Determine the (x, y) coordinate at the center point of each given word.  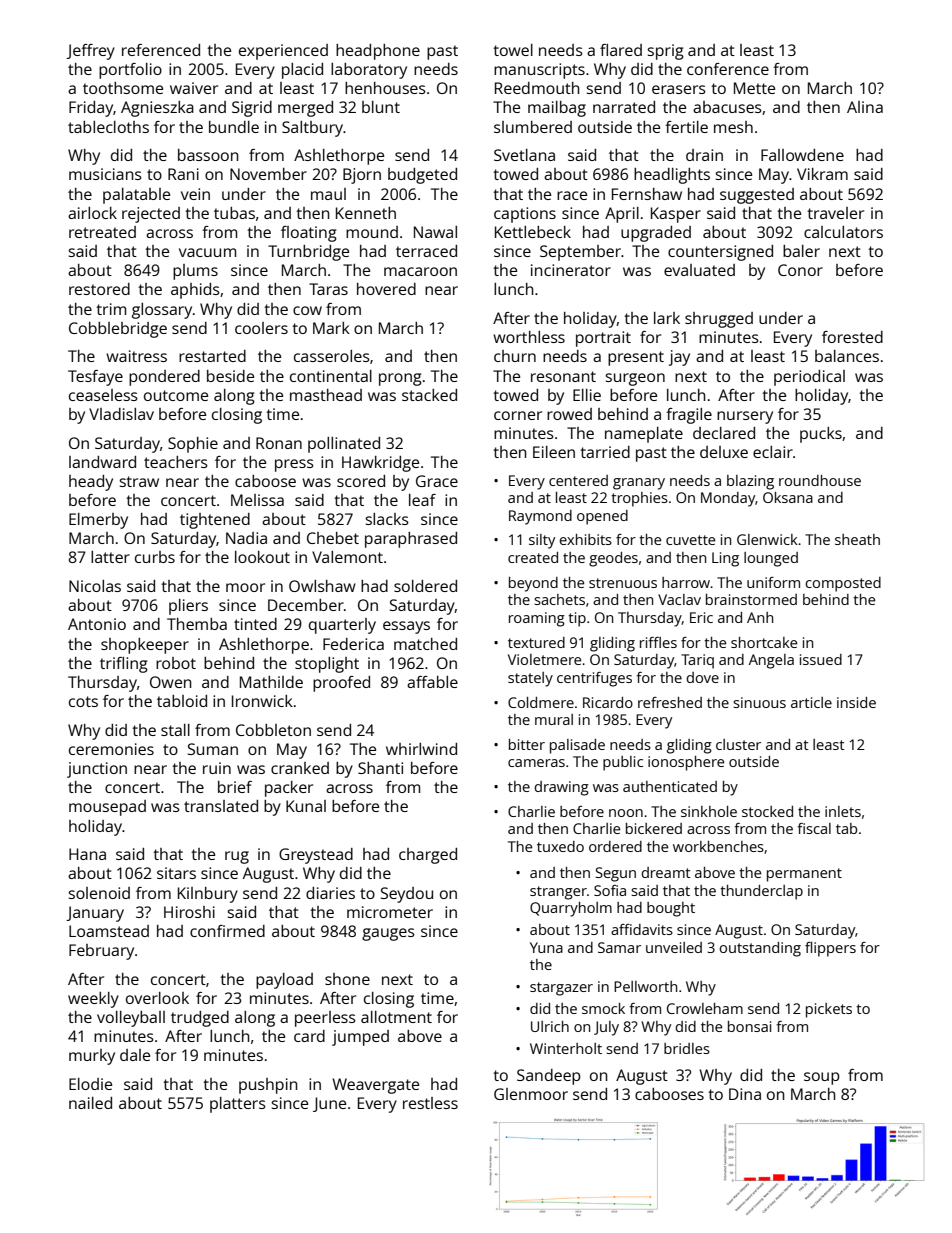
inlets (843, 811)
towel (513, 50)
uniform (773, 582)
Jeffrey (90, 52)
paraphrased (411, 540)
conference (728, 69)
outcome (176, 395)
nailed (90, 1103)
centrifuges (594, 679)
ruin (217, 768)
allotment (396, 1017)
